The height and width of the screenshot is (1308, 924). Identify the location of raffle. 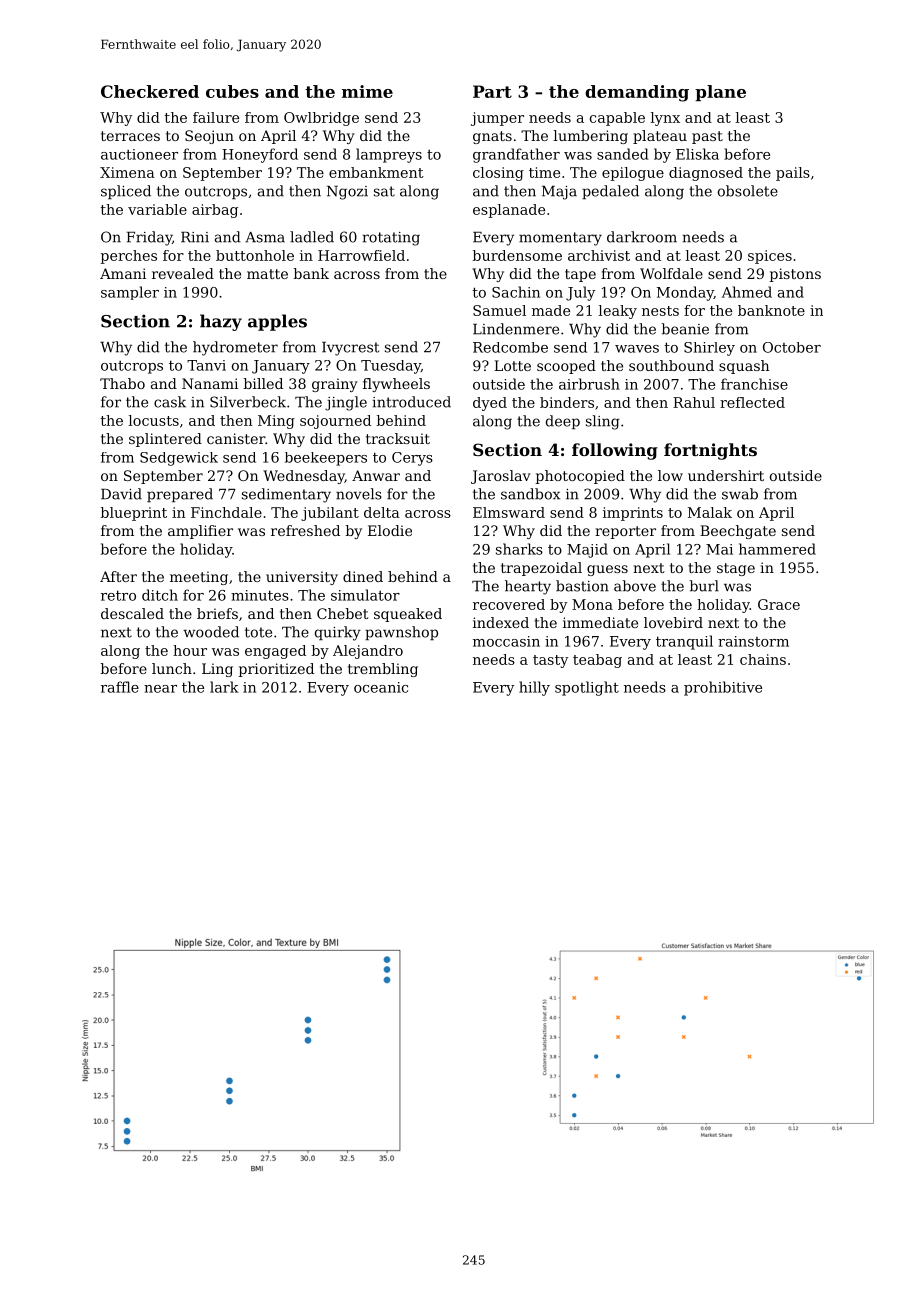
(120, 687).
